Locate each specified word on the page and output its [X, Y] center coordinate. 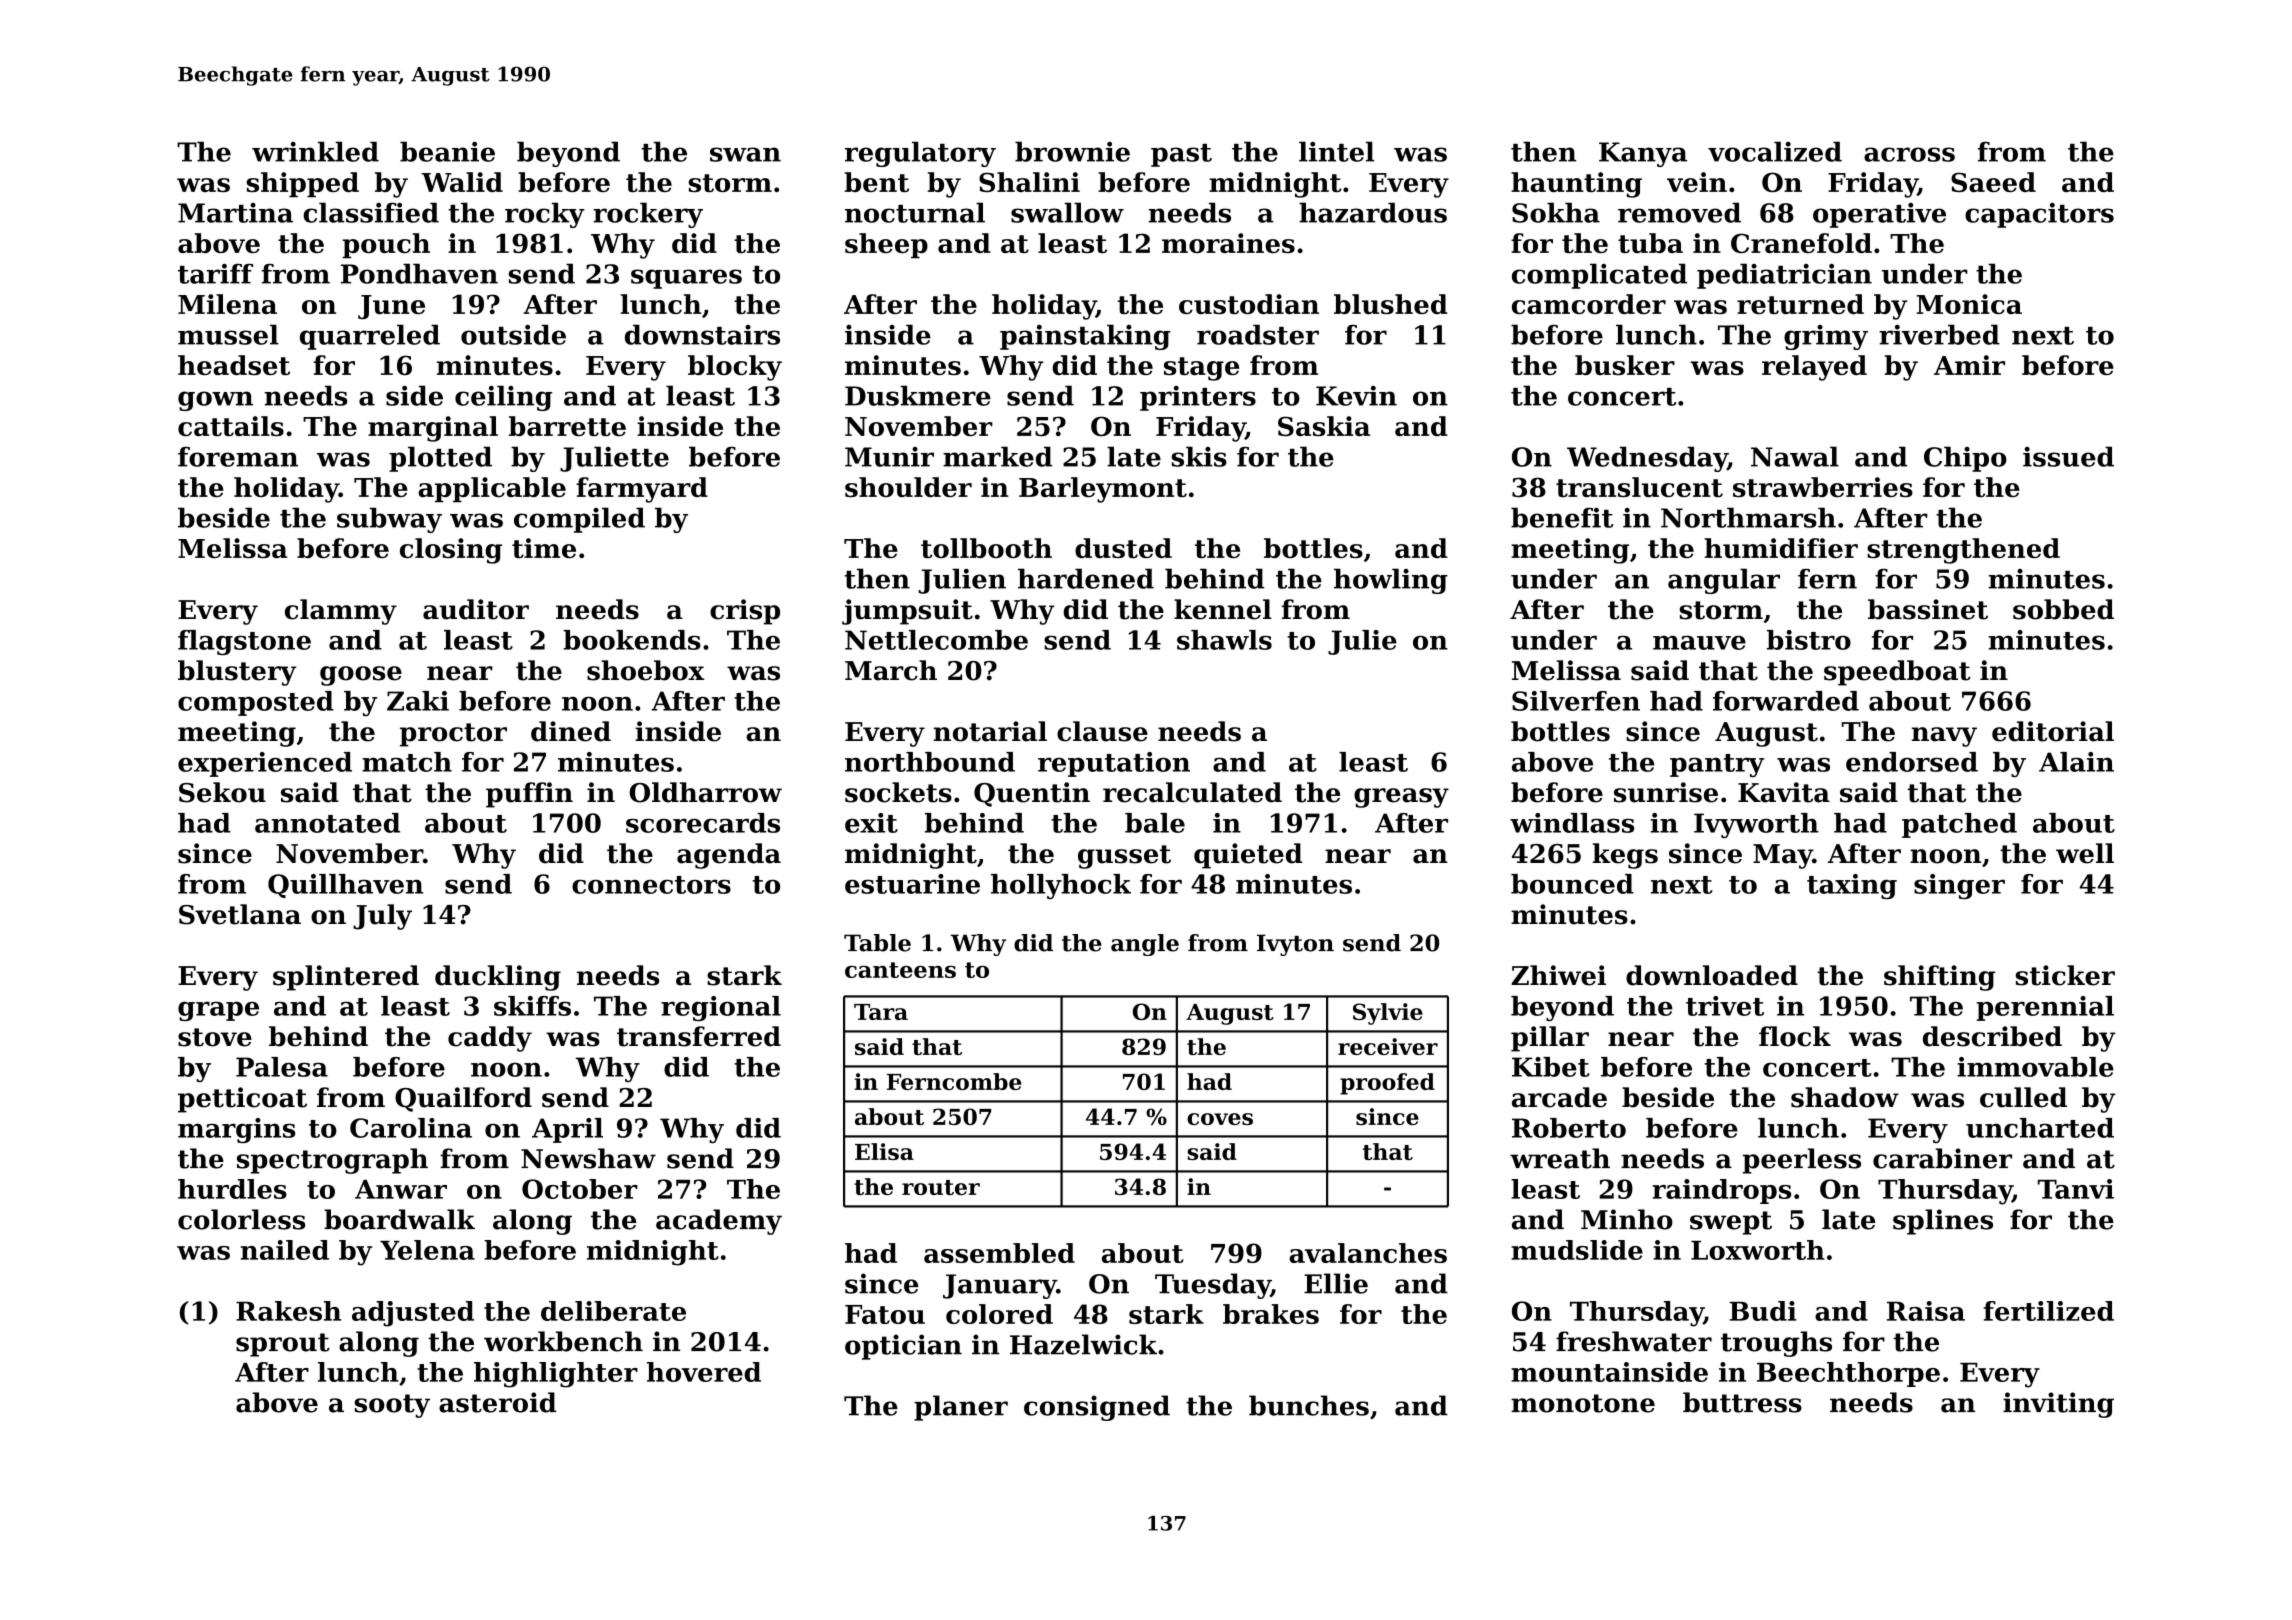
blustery [237, 673]
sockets [898, 792]
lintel [1336, 151]
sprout [283, 1345]
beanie [447, 151]
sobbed [2063, 609]
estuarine [912, 884]
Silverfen [1576, 701]
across [1909, 154]
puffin [529, 795]
